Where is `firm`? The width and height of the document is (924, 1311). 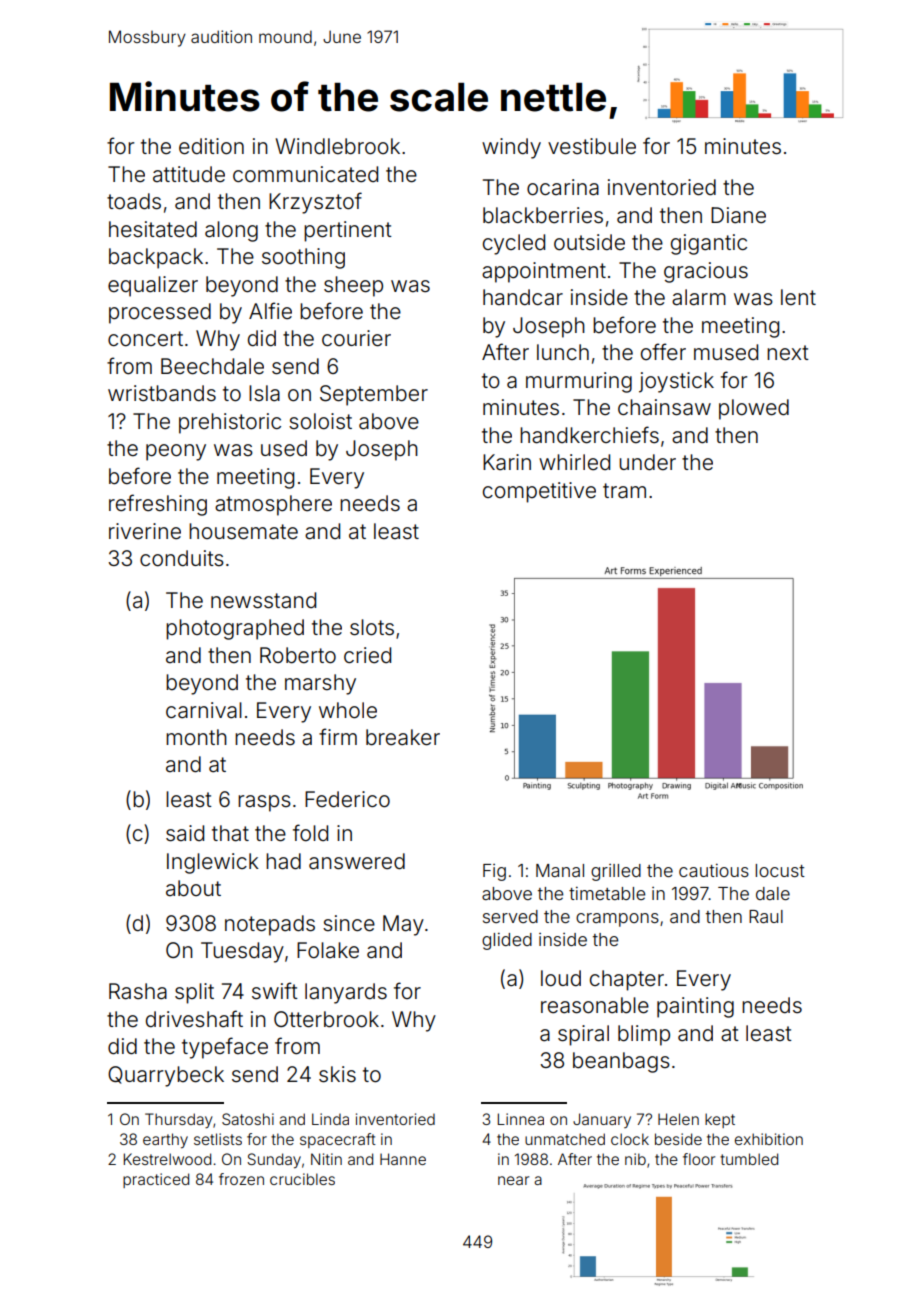 firm is located at coordinates (338, 736).
